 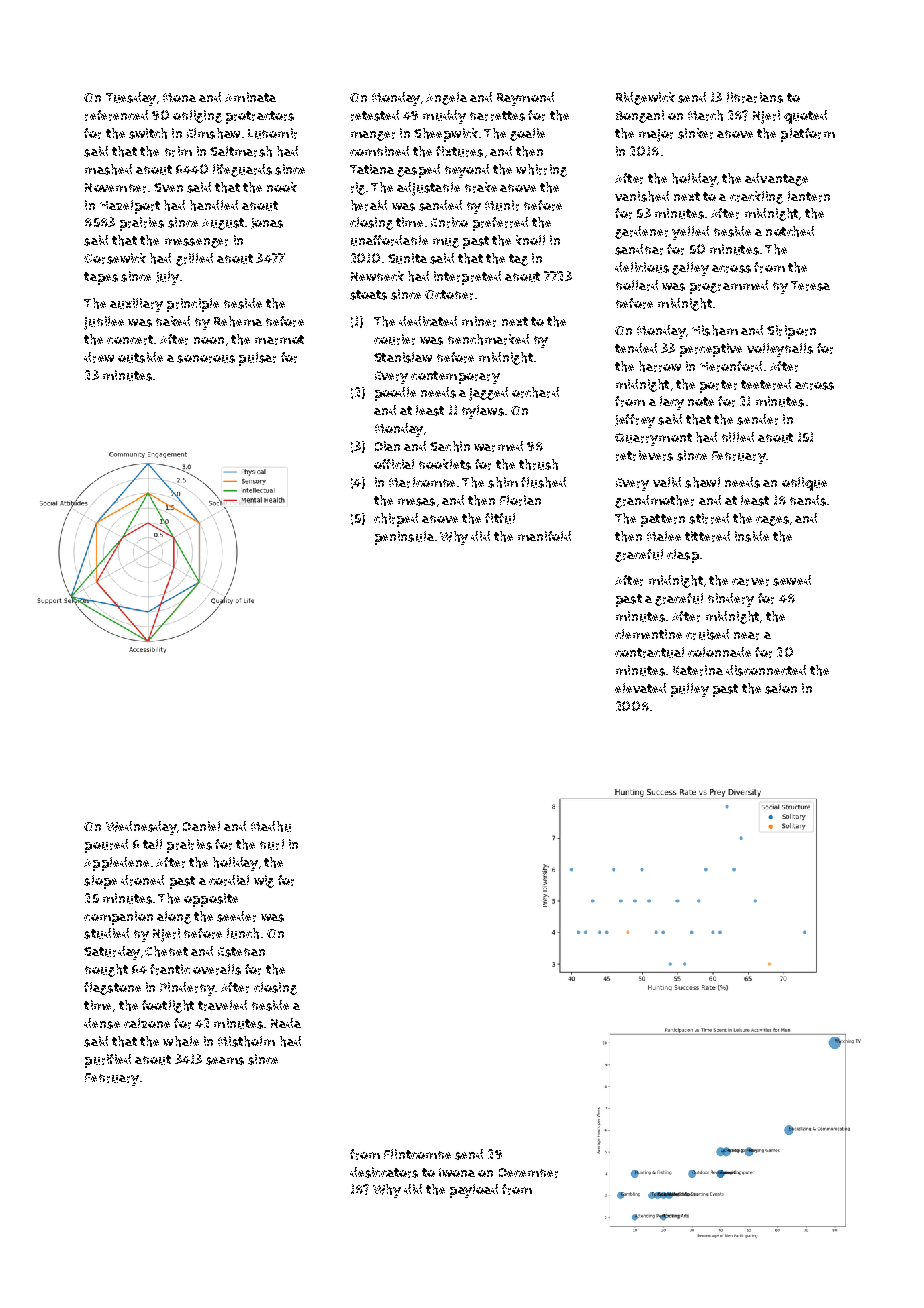 What do you see at coordinates (108, 1061) in the image?
I see `purified` at bounding box center [108, 1061].
